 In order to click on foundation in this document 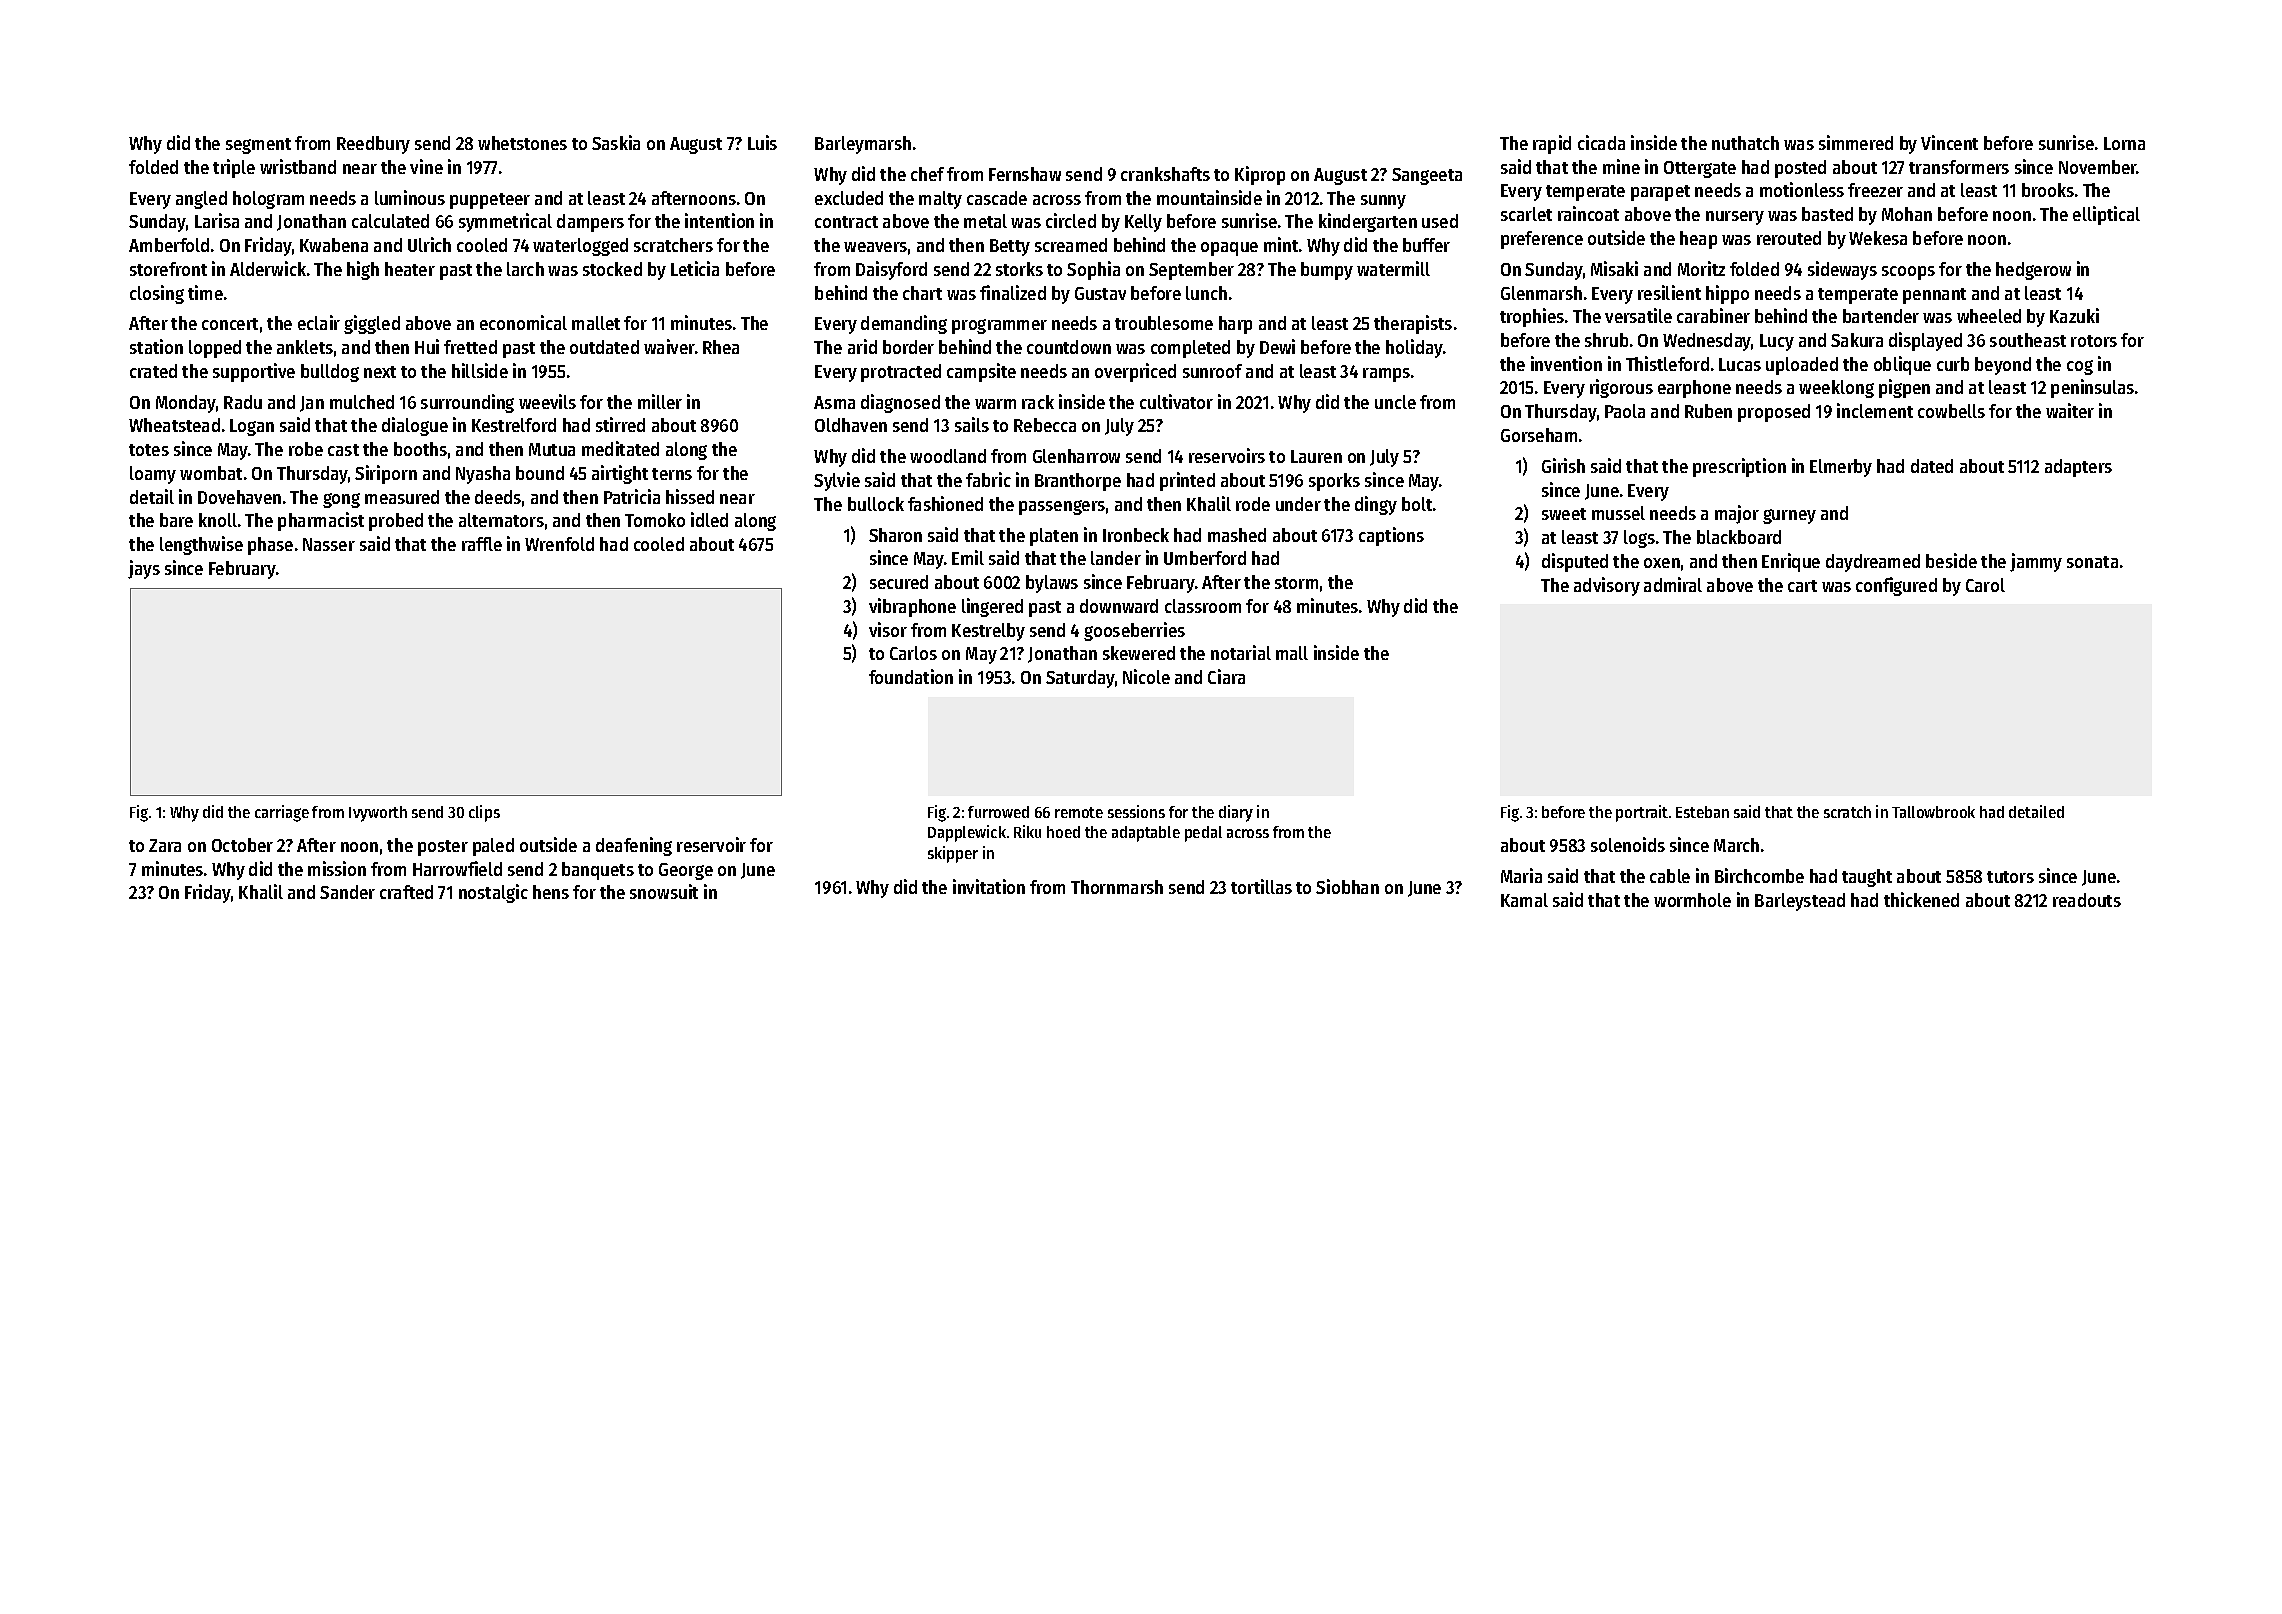, I will do `click(911, 676)`.
